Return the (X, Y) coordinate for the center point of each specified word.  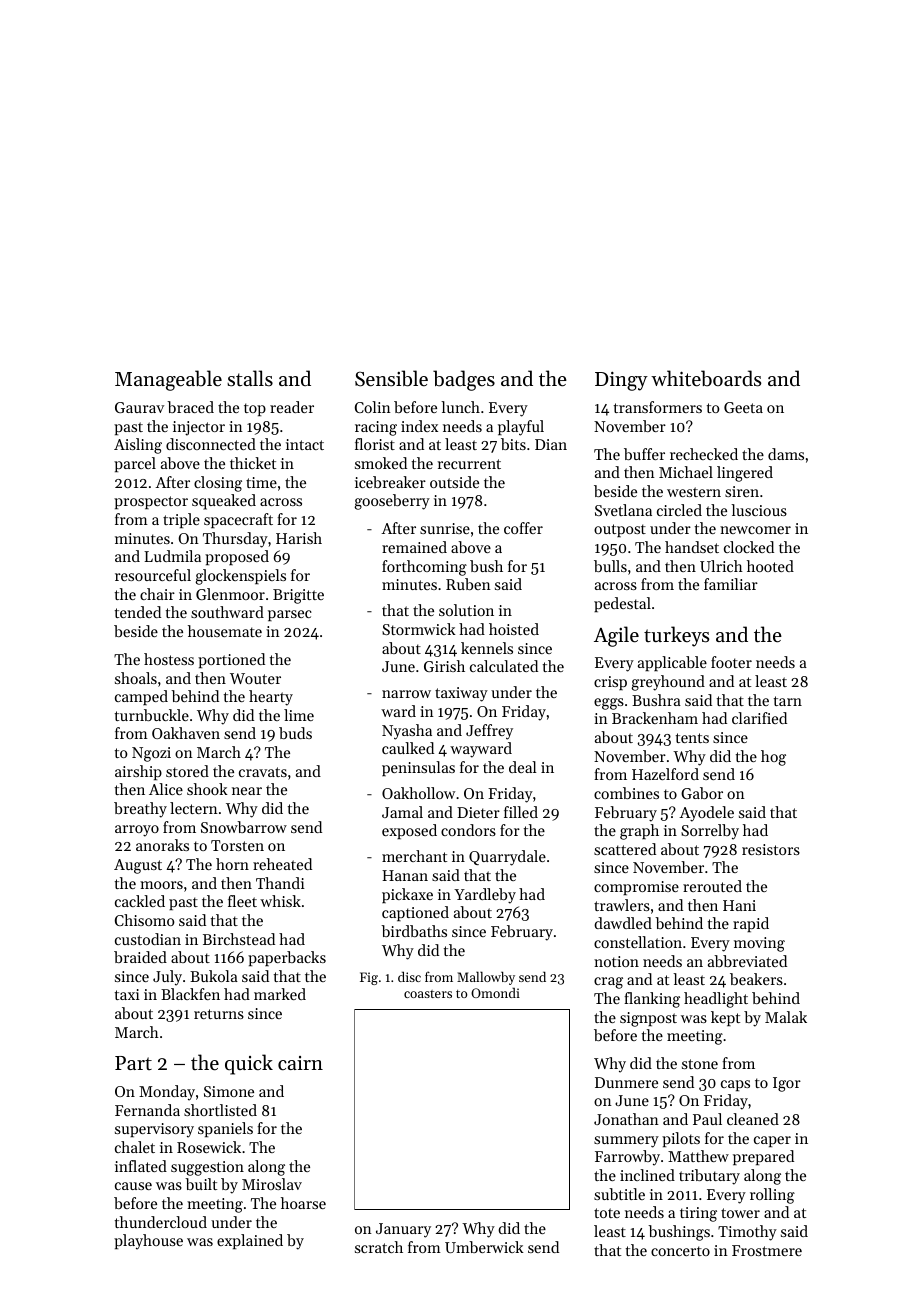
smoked (381, 463)
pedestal (622, 604)
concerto (680, 1251)
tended (138, 612)
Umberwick (484, 1247)
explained (250, 1241)
